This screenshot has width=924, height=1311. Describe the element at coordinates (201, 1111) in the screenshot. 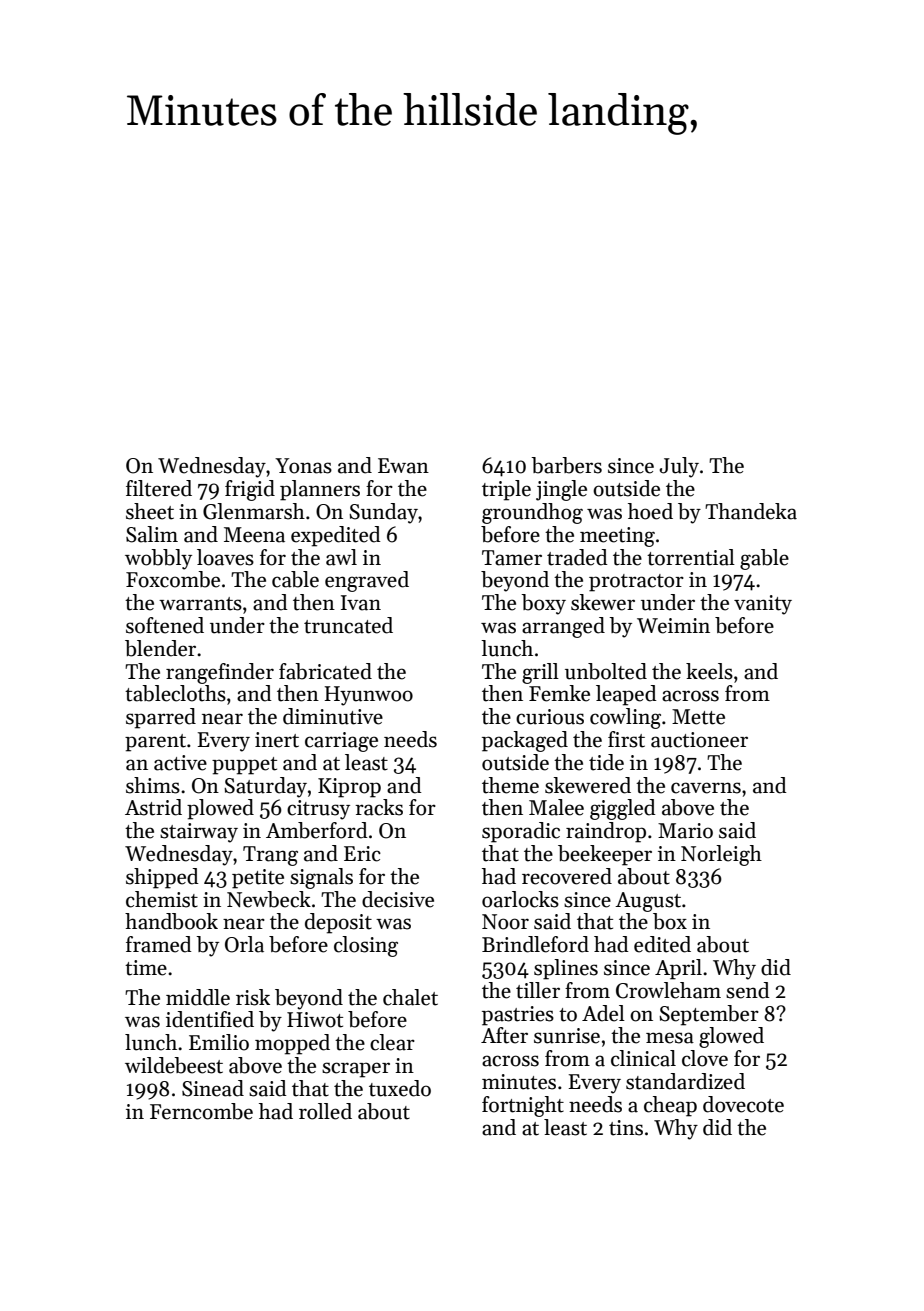

I see `Ferncombe` at that location.
